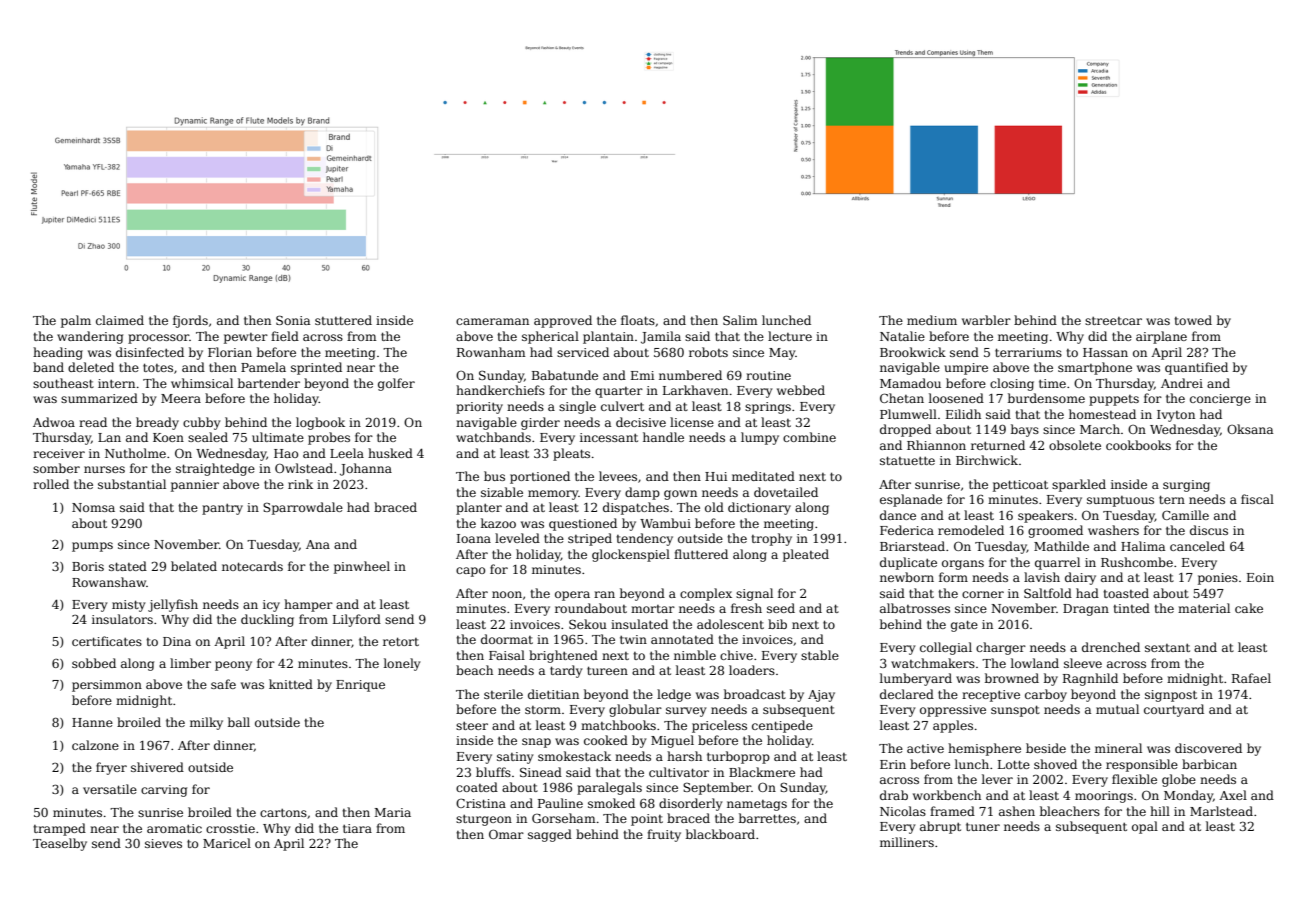  What do you see at coordinates (303, 508) in the screenshot?
I see `Sparrowdale` at bounding box center [303, 508].
